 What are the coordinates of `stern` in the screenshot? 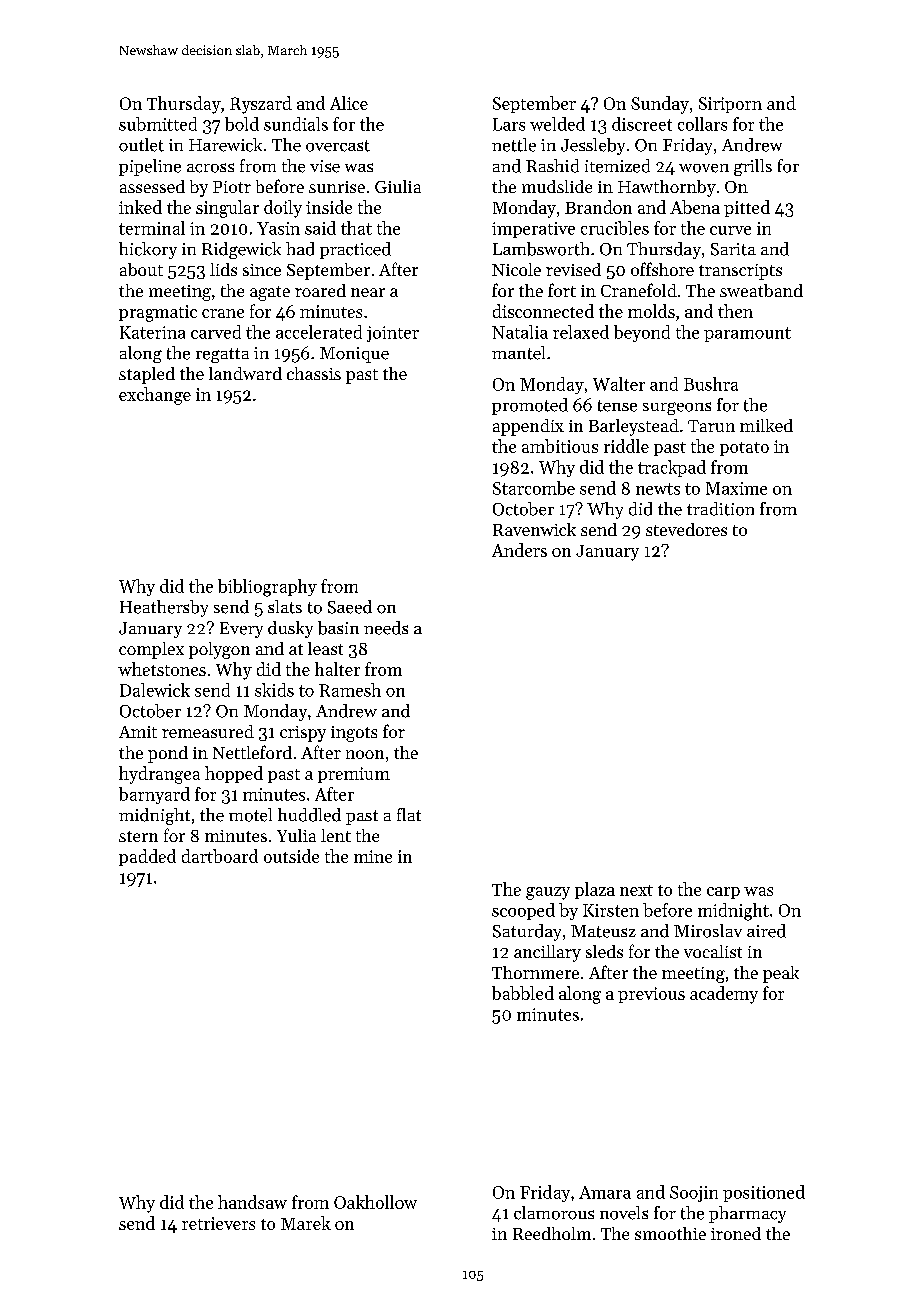 It's located at (138, 836).
